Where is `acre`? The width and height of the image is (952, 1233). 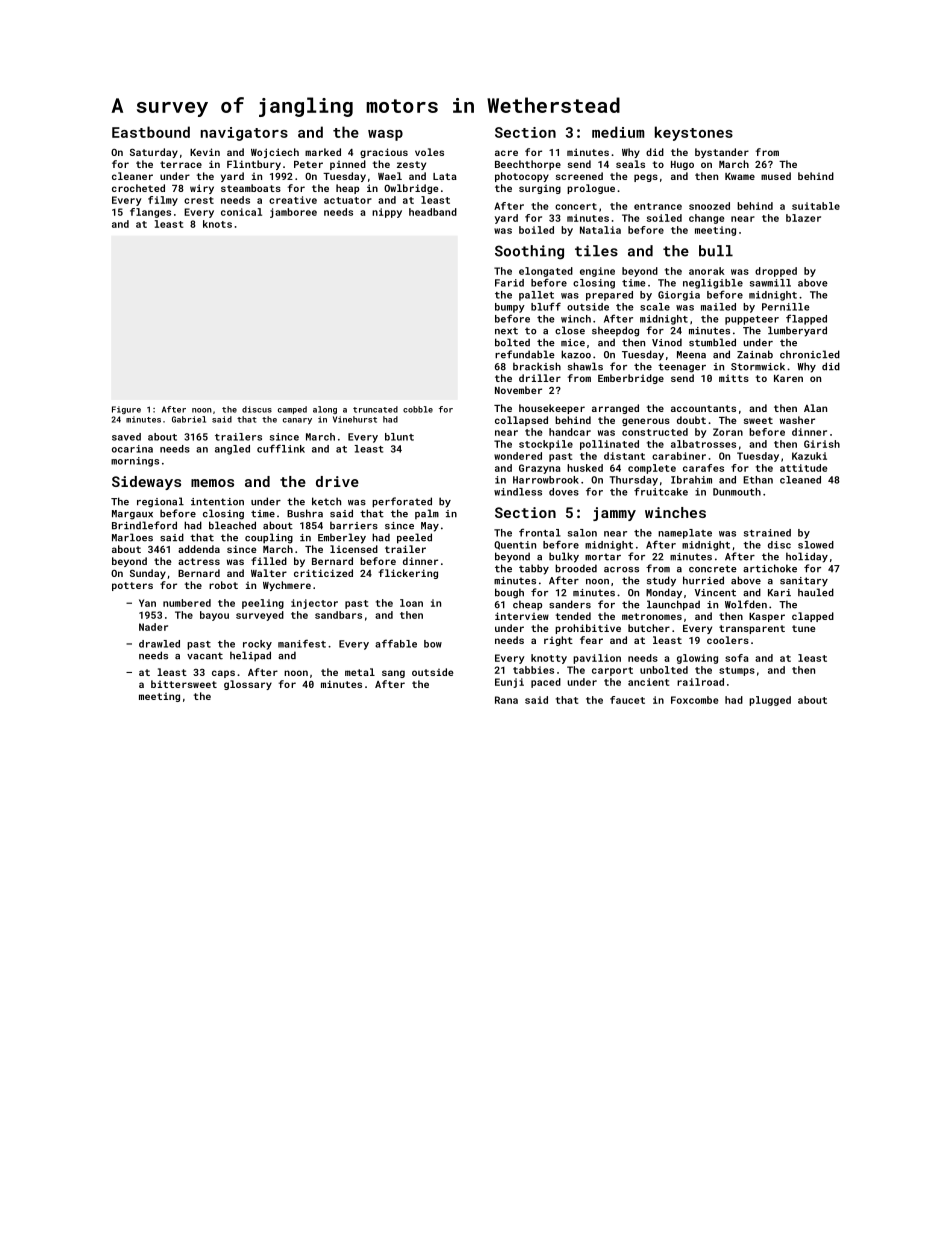 acre is located at coordinates (506, 153).
